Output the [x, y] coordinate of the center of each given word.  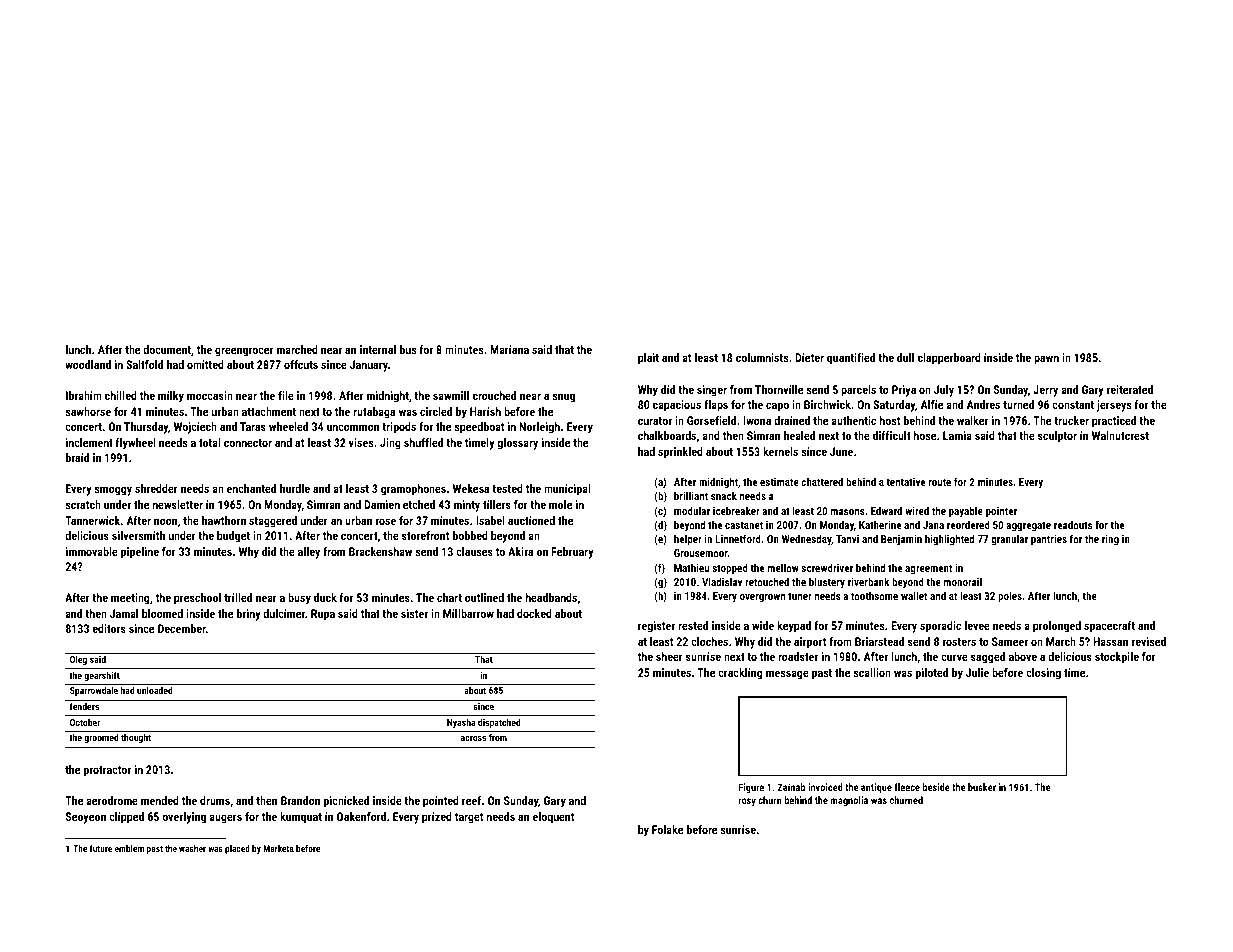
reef [471, 800]
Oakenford [361, 816]
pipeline [140, 553]
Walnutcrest [1120, 435]
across [473, 738]
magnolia [849, 801]
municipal [567, 490]
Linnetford [738, 538]
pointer [1001, 512]
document [167, 349]
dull [905, 357]
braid [77, 457]
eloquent [553, 818]
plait [648, 359]
